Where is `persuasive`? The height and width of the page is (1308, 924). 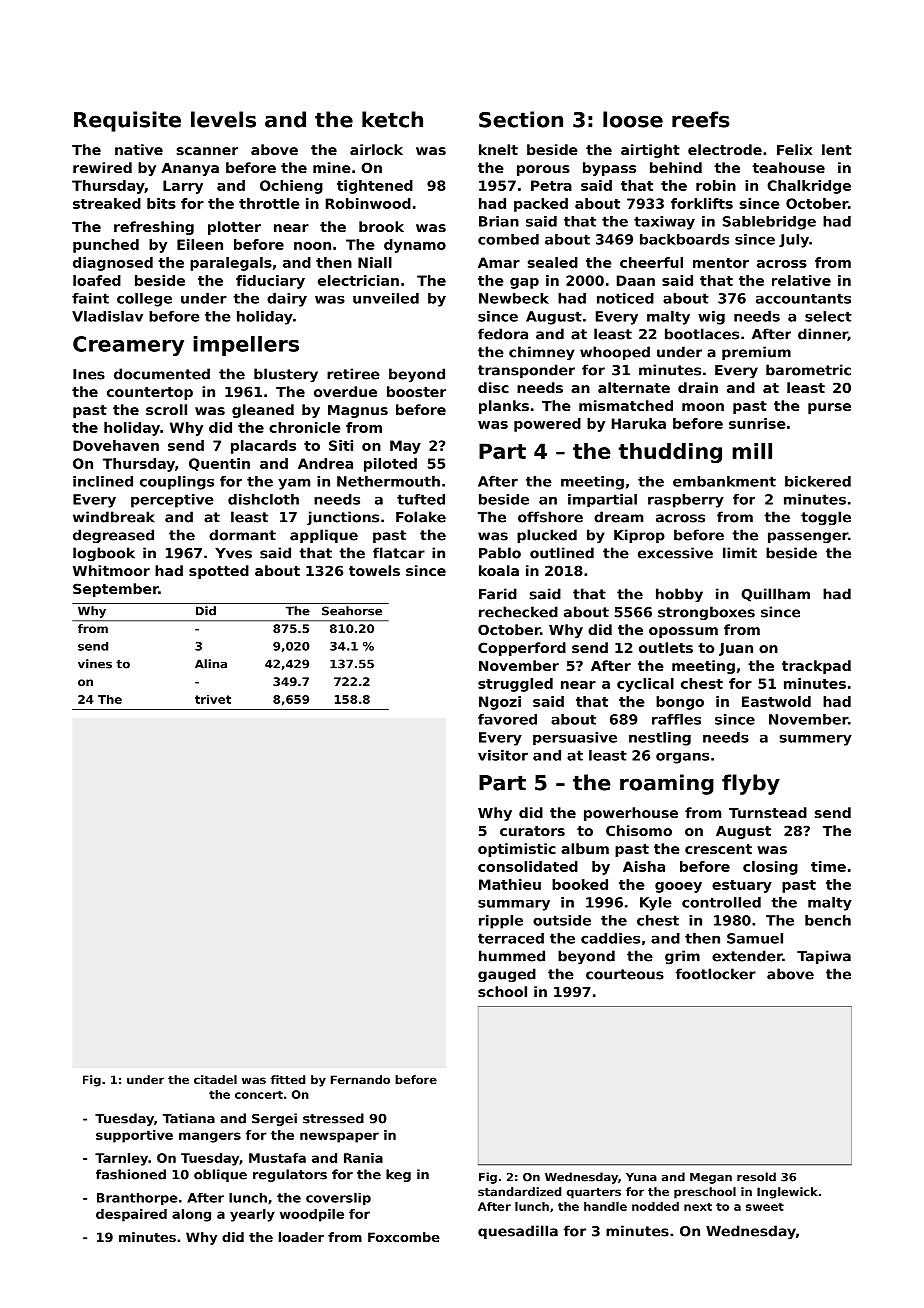 persuasive is located at coordinates (575, 738).
